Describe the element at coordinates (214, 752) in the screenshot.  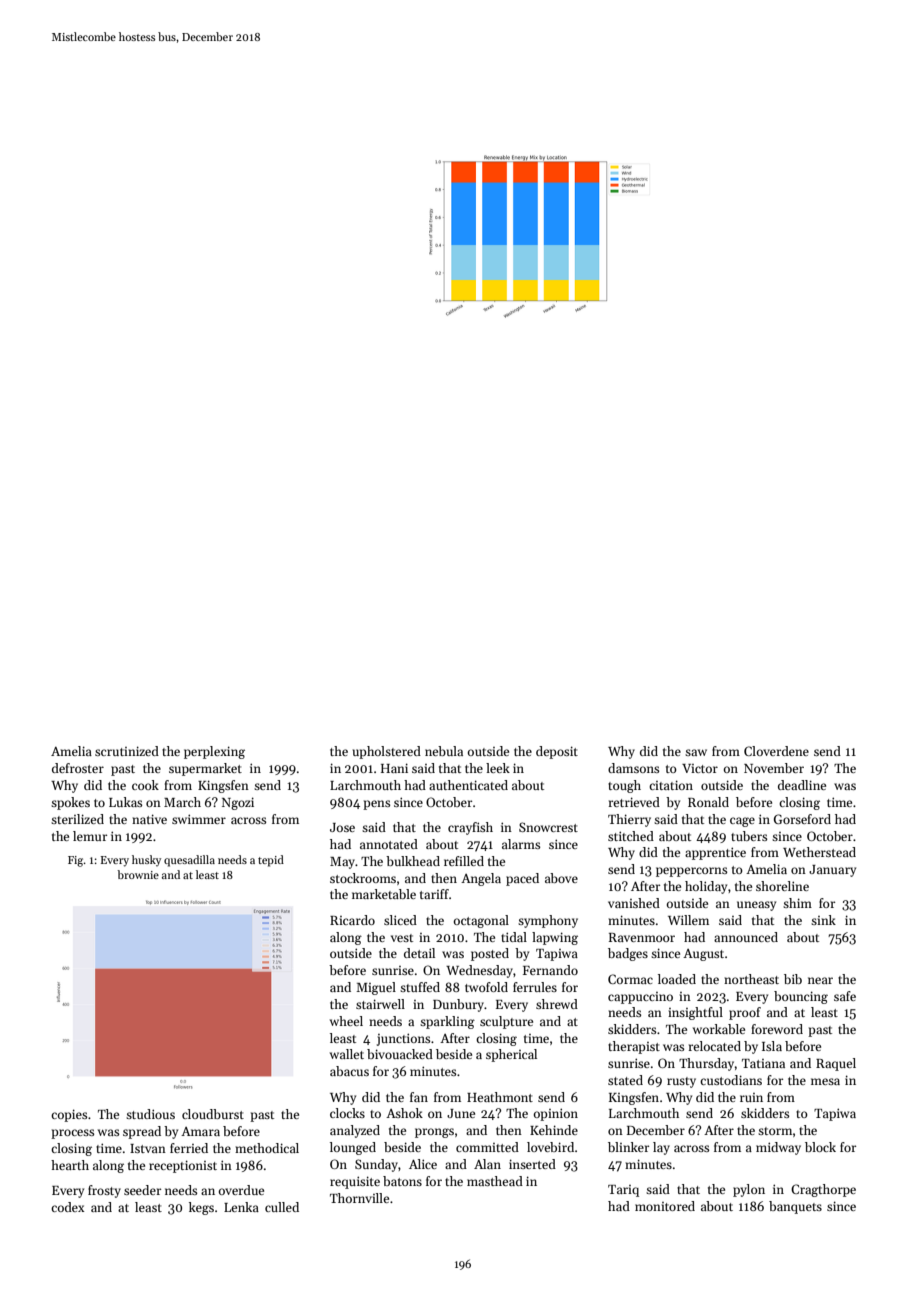
I see `perplexing` at that location.
